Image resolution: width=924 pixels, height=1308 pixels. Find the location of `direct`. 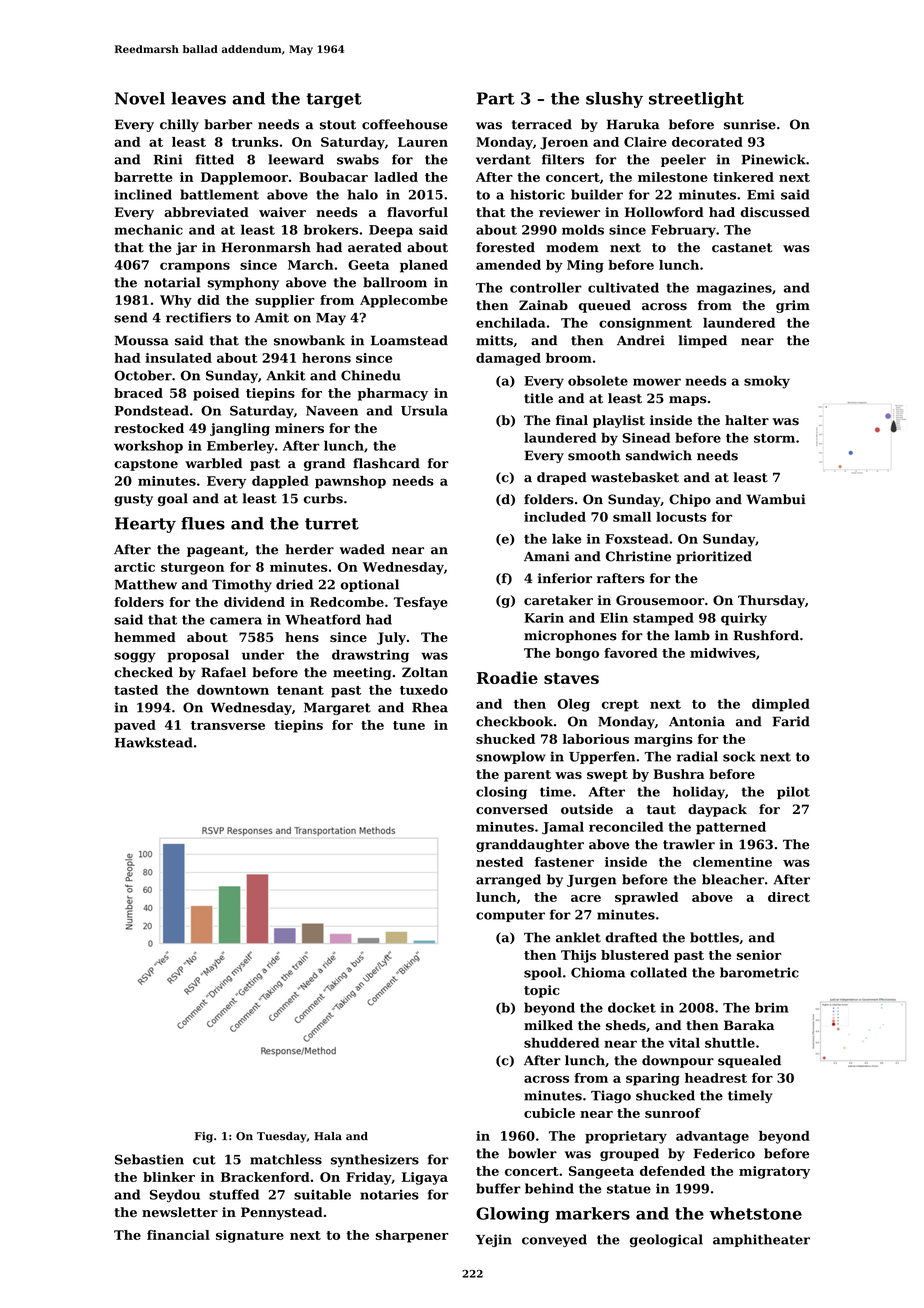

direct is located at coordinates (789, 897).
